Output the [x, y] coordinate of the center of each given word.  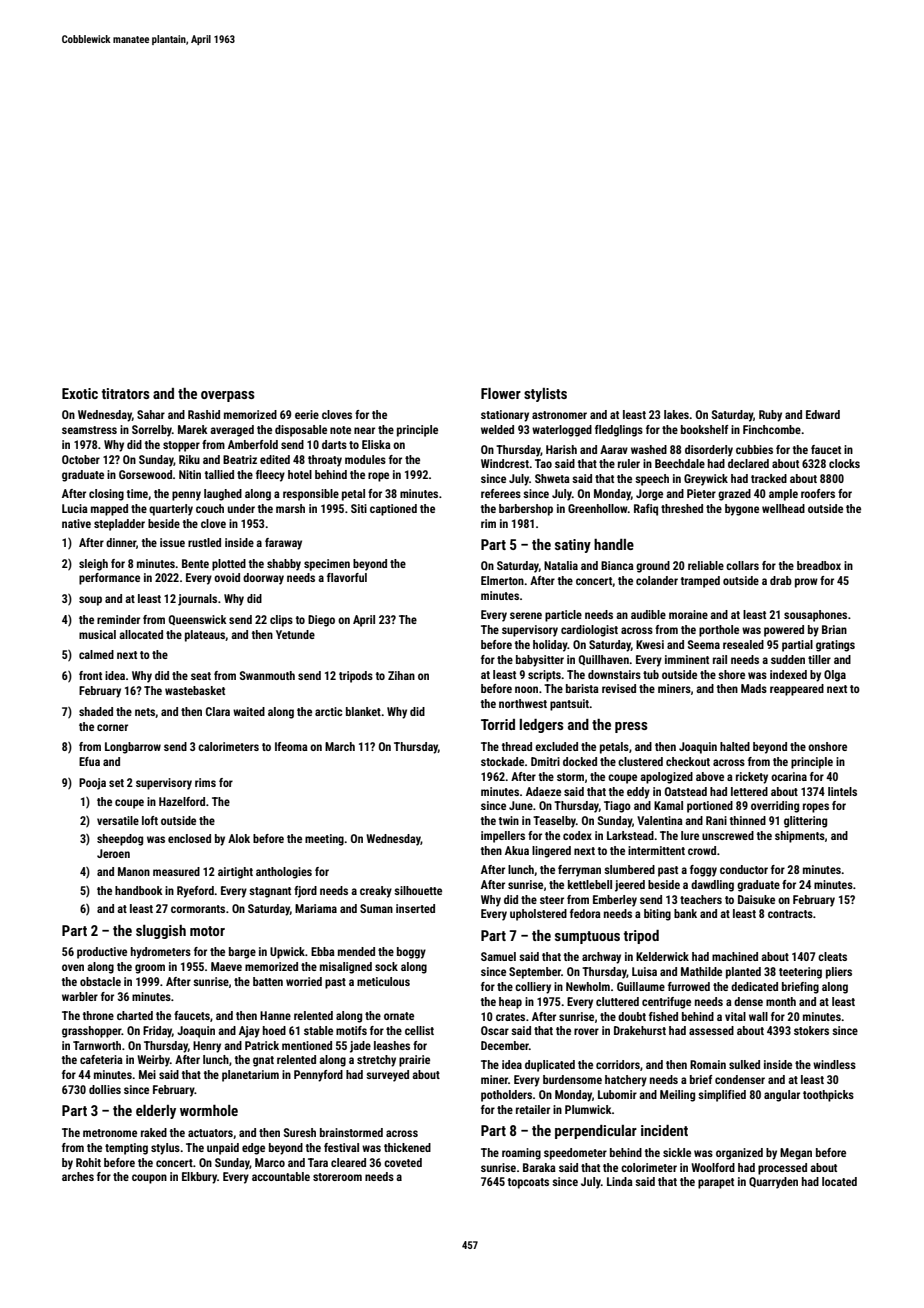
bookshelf [704, 429]
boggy [411, 953]
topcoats [528, 1183]
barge [242, 953]
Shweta [552, 478]
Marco [270, 1162]
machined [735, 956]
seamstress [89, 430]
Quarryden [773, 1183]
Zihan [401, 675]
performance [109, 579]
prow [806, 583]
